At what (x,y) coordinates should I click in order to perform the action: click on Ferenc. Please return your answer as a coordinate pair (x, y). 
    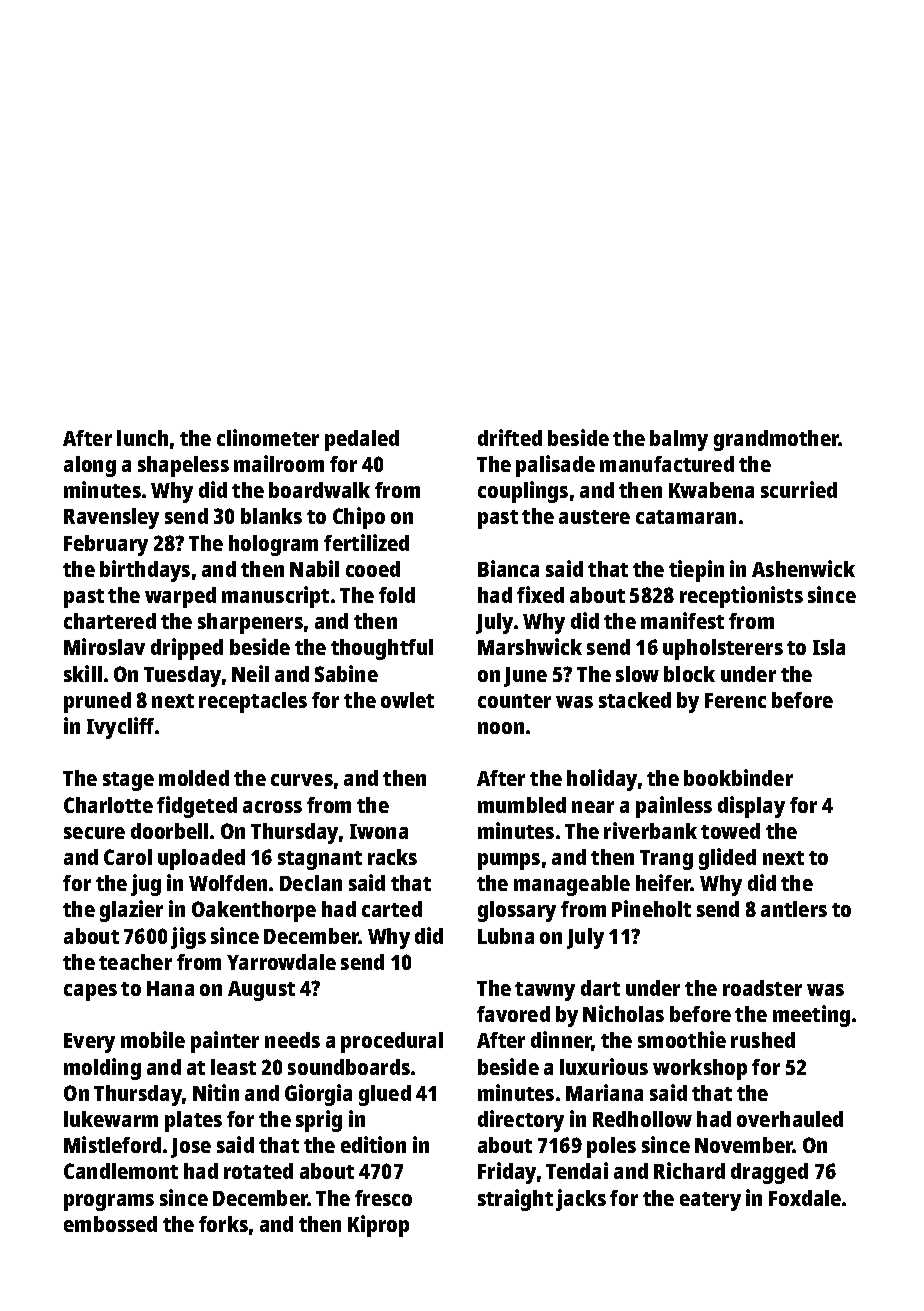
    Looking at the image, I should click on (735, 700).
